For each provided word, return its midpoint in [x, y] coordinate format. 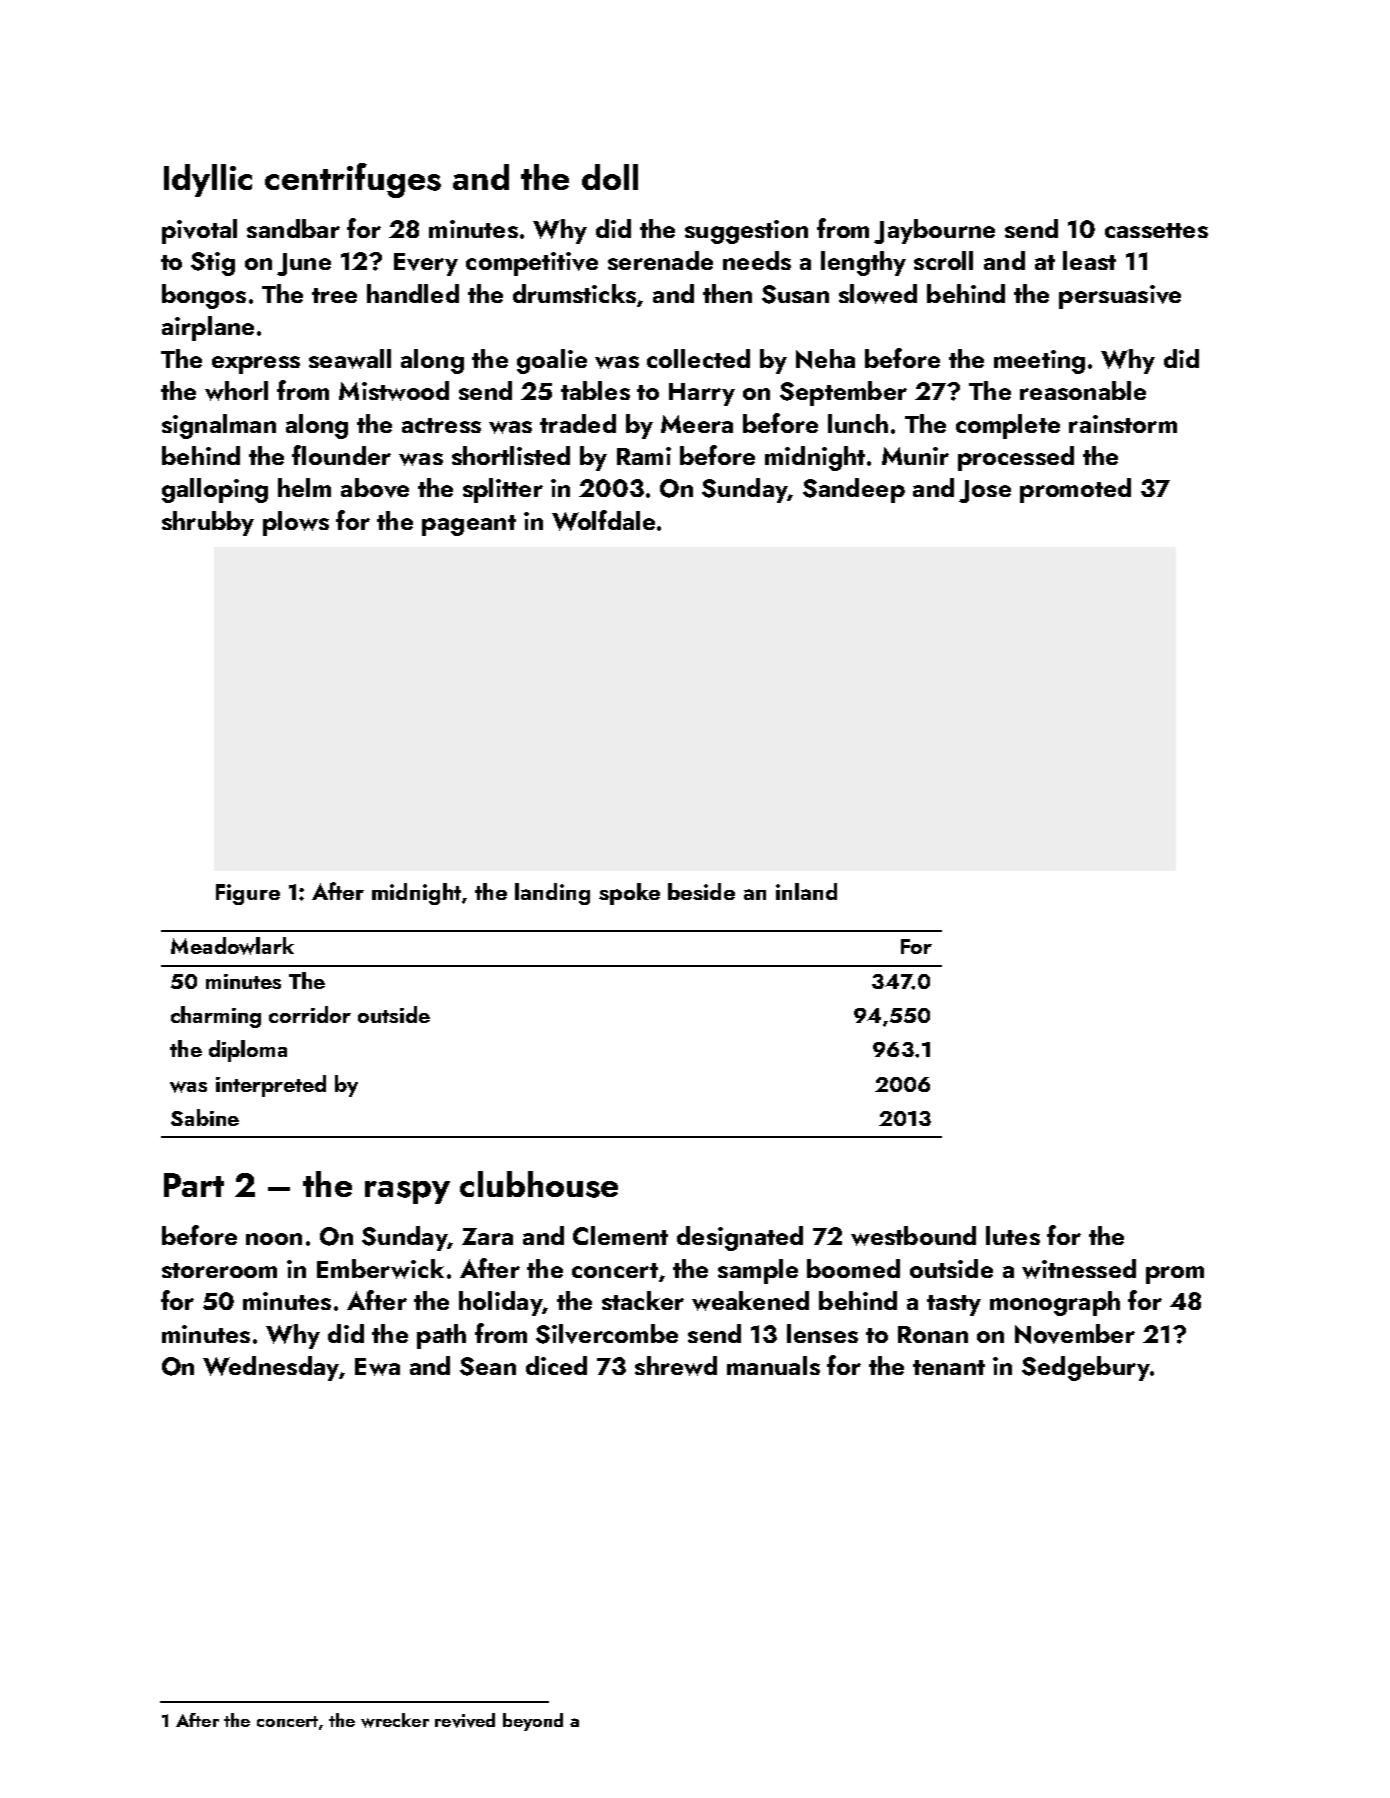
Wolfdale [603, 520]
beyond [533, 1722]
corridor [310, 1014]
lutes [1013, 1235]
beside [701, 891]
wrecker [395, 1720]
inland [806, 891]
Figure [248, 894]
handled [413, 293]
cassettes [1156, 230]
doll [610, 177]
